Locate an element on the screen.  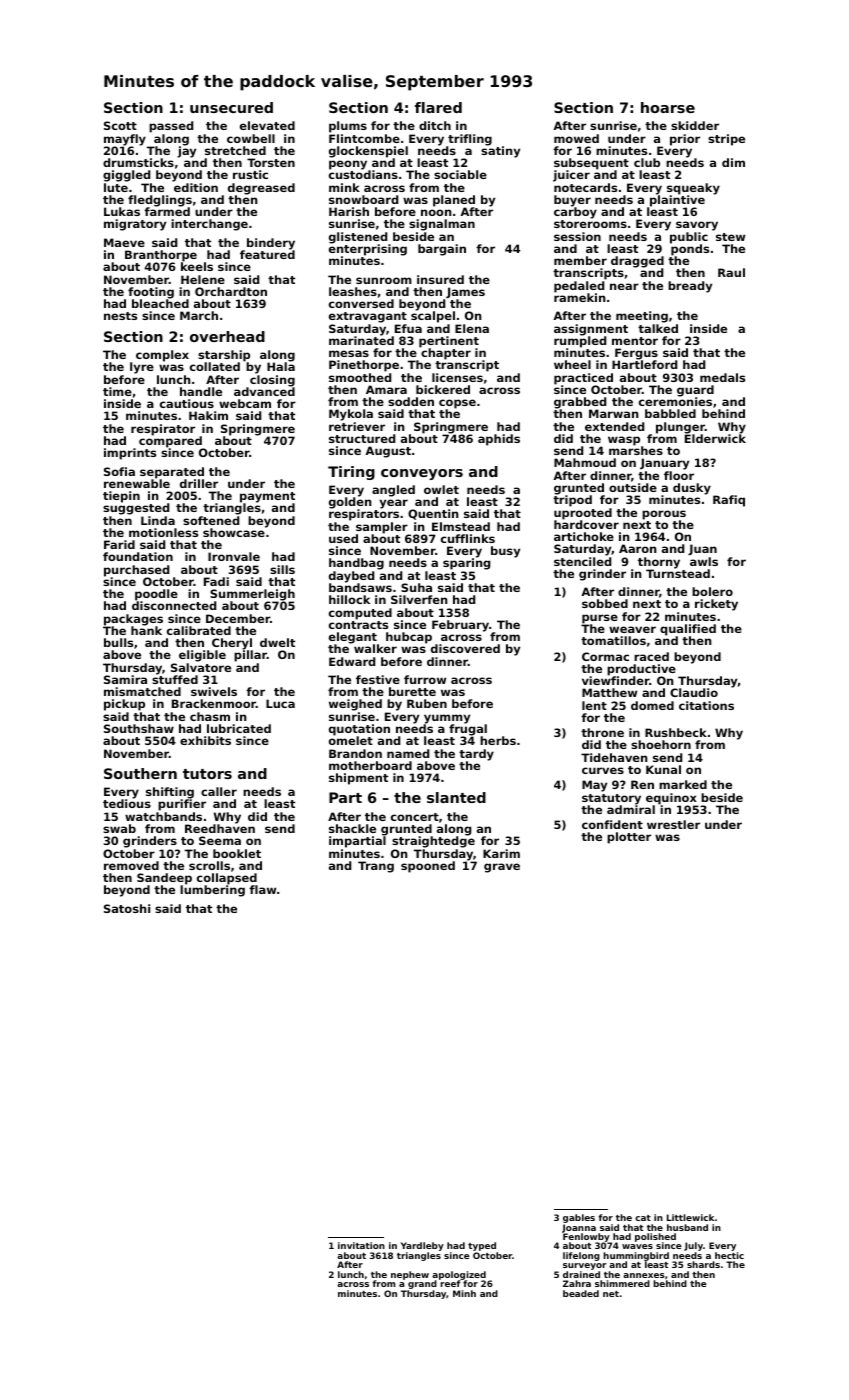
typed is located at coordinates (482, 1246).
